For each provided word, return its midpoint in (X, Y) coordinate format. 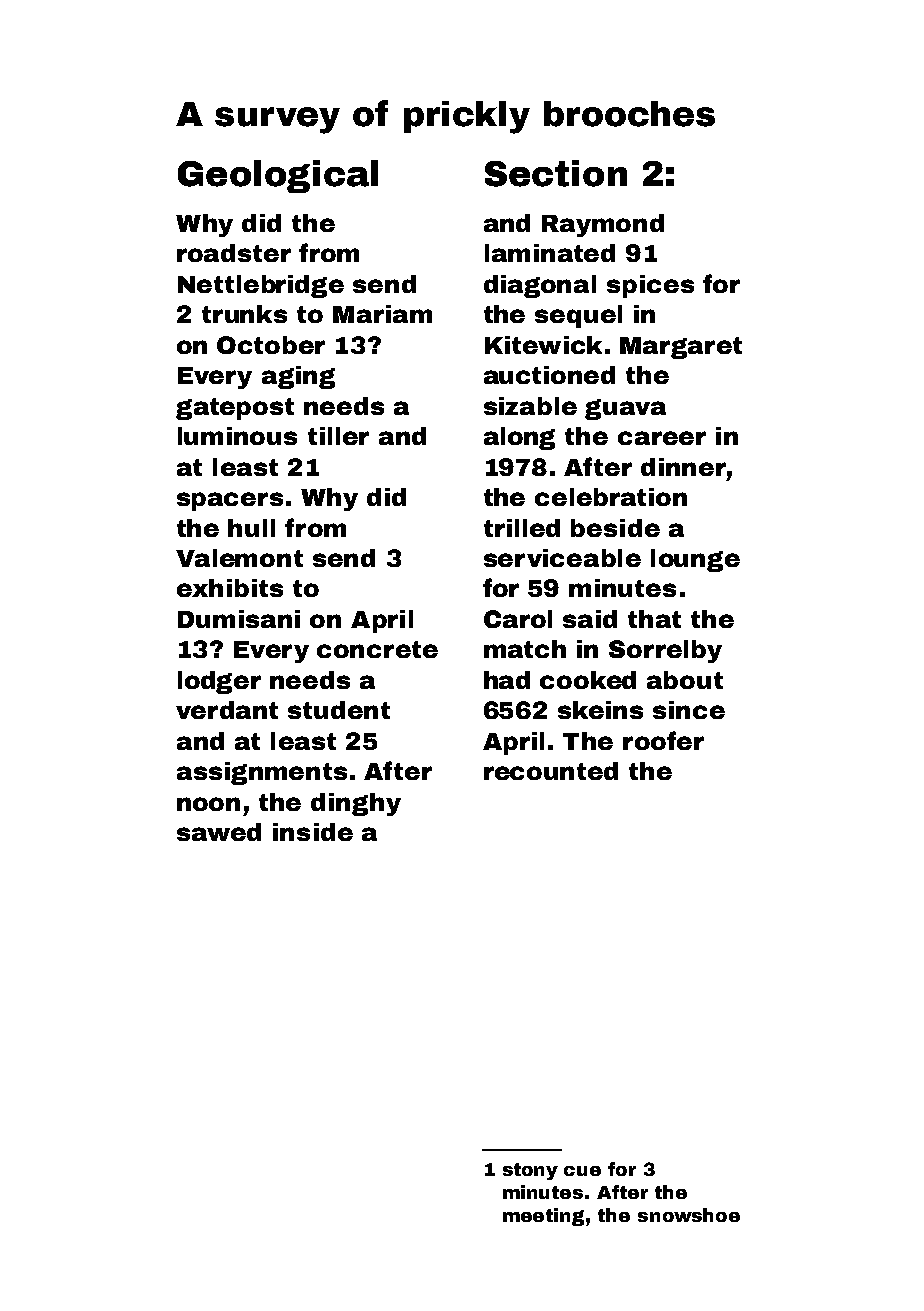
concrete (377, 649)
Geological (278, 176)
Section (556, 173)
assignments (262, 773)
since (689, 710)
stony (530, 1171)
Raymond (603, 225)
